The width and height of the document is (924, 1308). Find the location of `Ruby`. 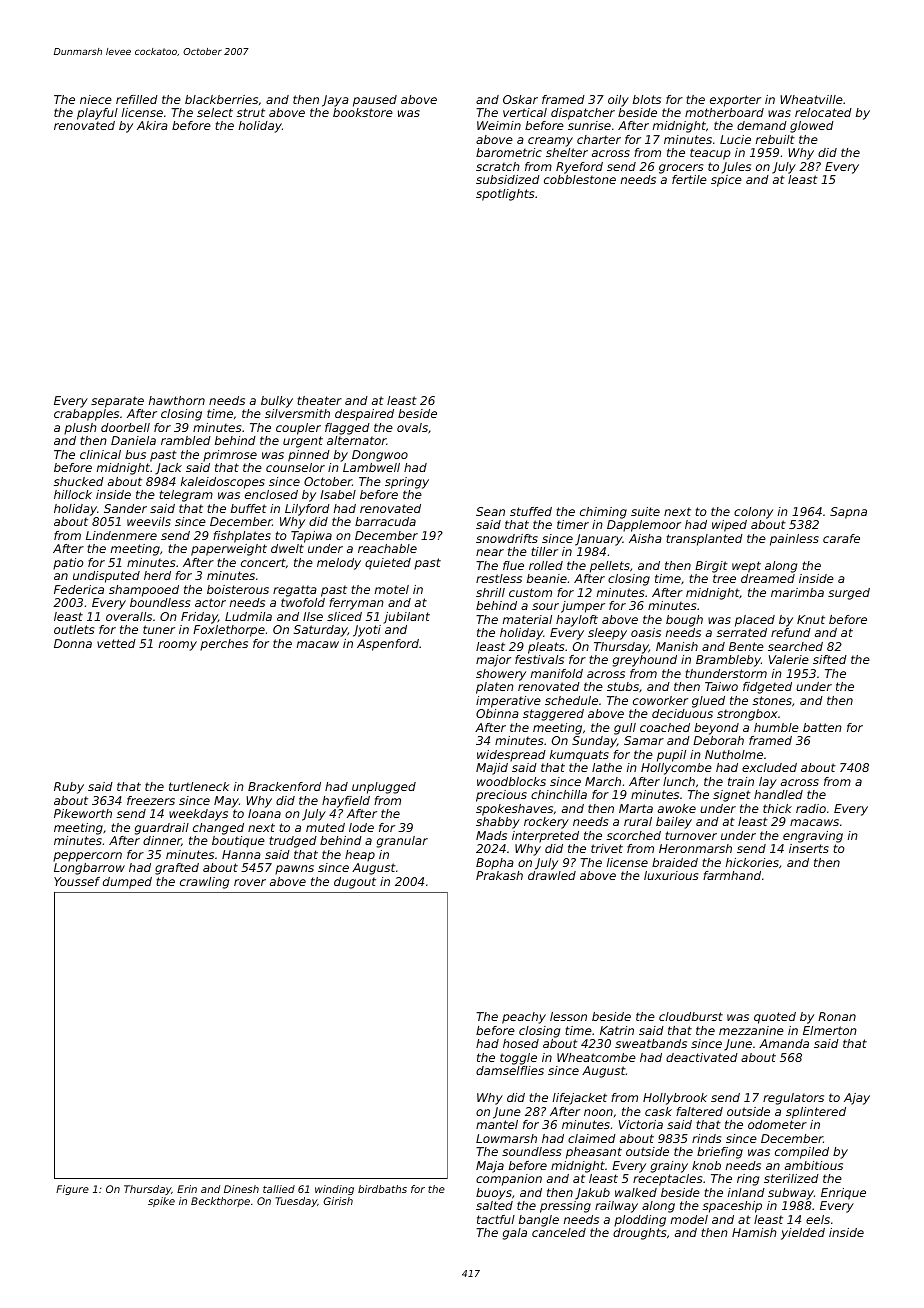

Ruby is located at coordinates (69, 788).
